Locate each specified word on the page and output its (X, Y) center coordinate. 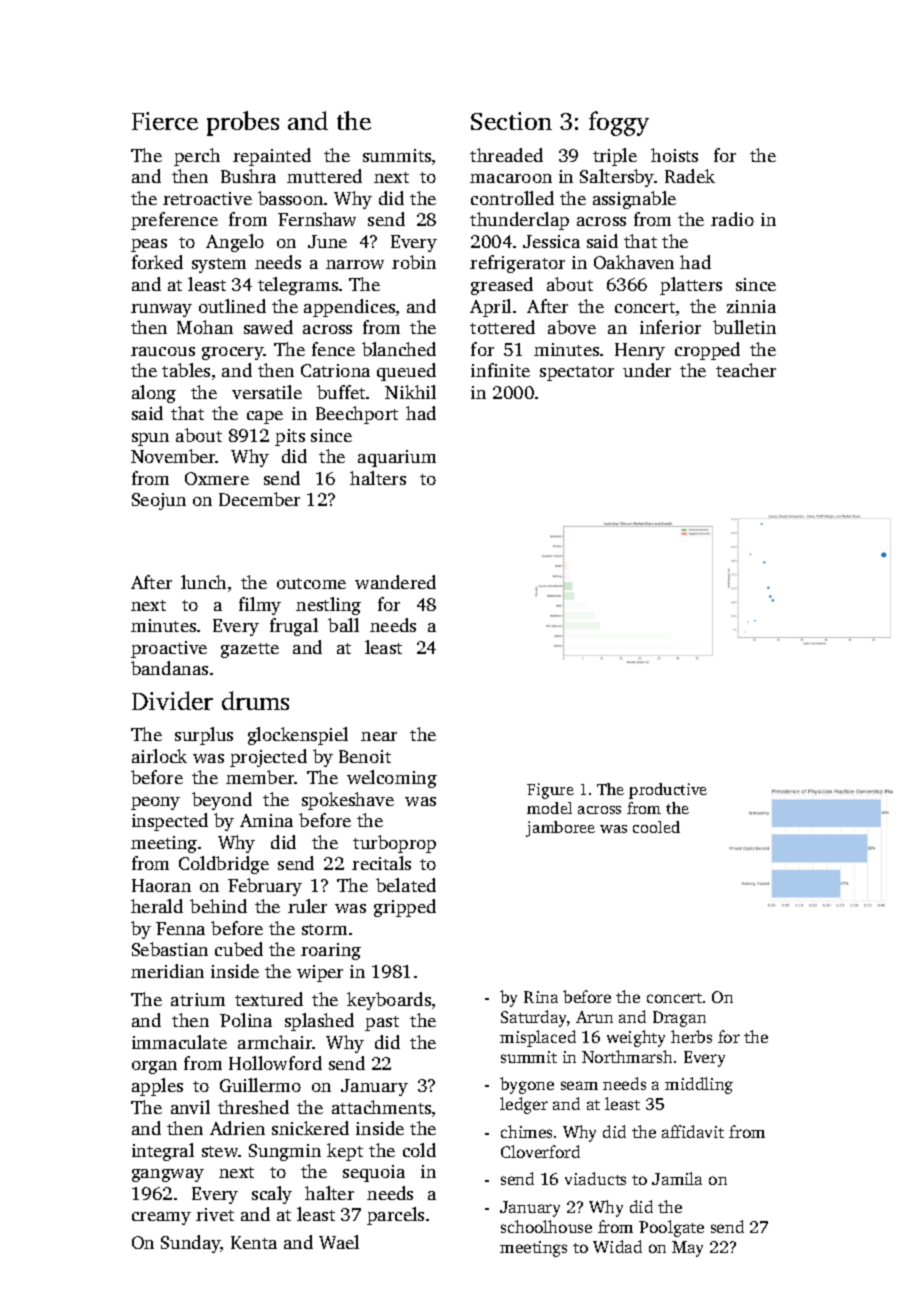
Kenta (254, 1242)
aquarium (397, 458)
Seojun (159, 501)
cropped (707, 351)
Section (511, 121)
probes (243, 123)
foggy (619, 123)
